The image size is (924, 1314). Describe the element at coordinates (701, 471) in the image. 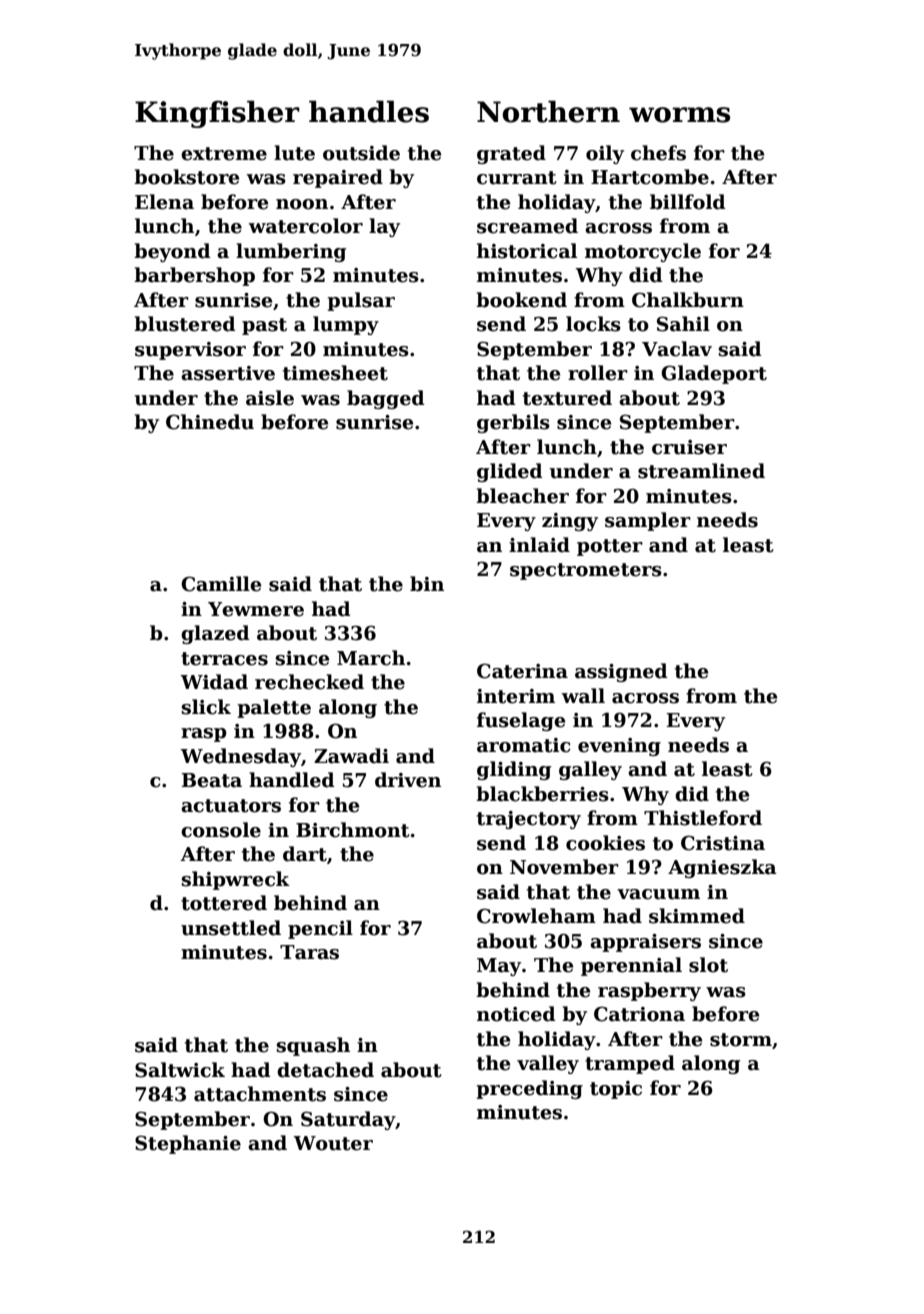

I see `streamlined` at that location.
